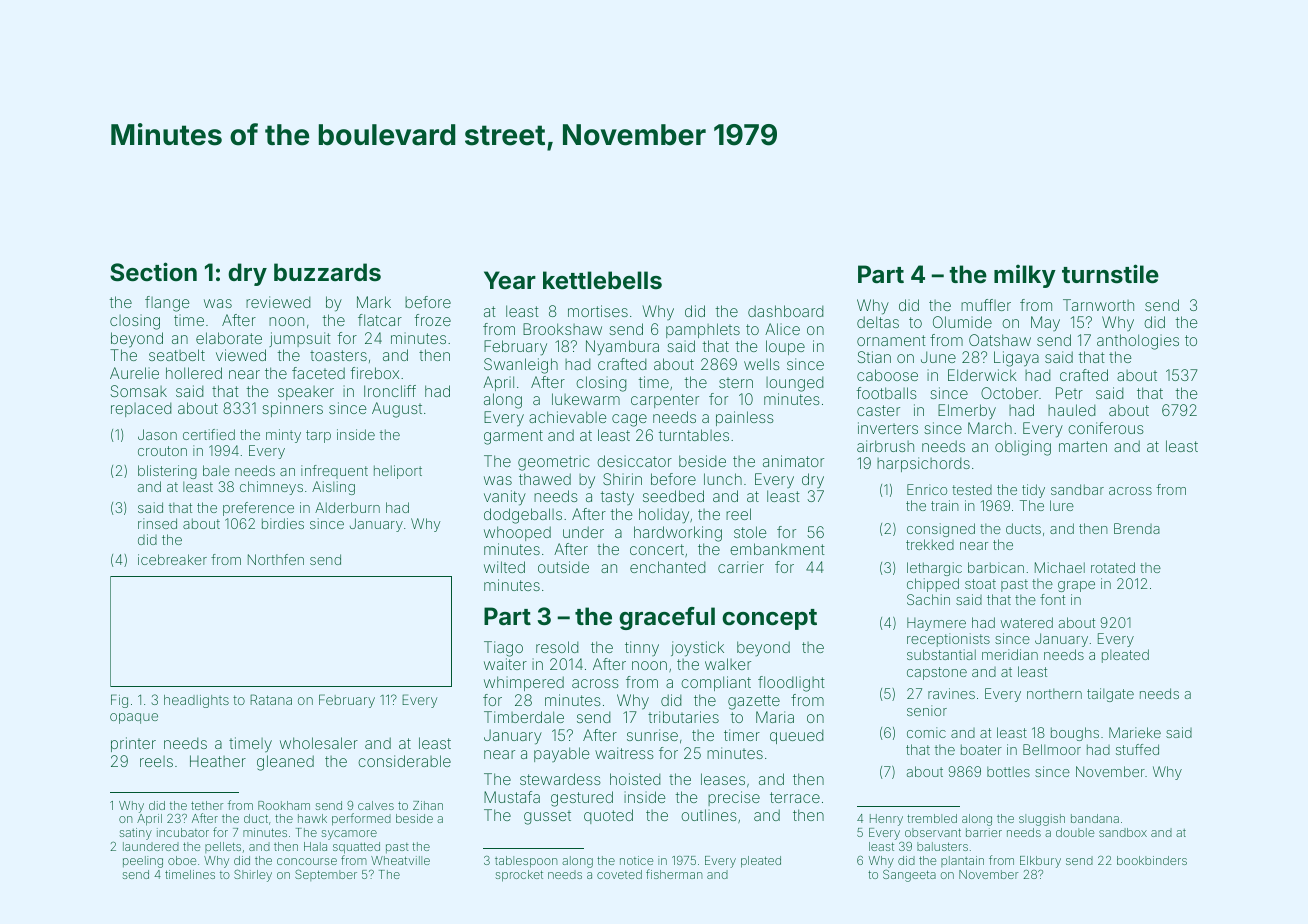  Describe the element at coordinates (602, 280) in the screenshot. I see `kettlebells` at that location.
